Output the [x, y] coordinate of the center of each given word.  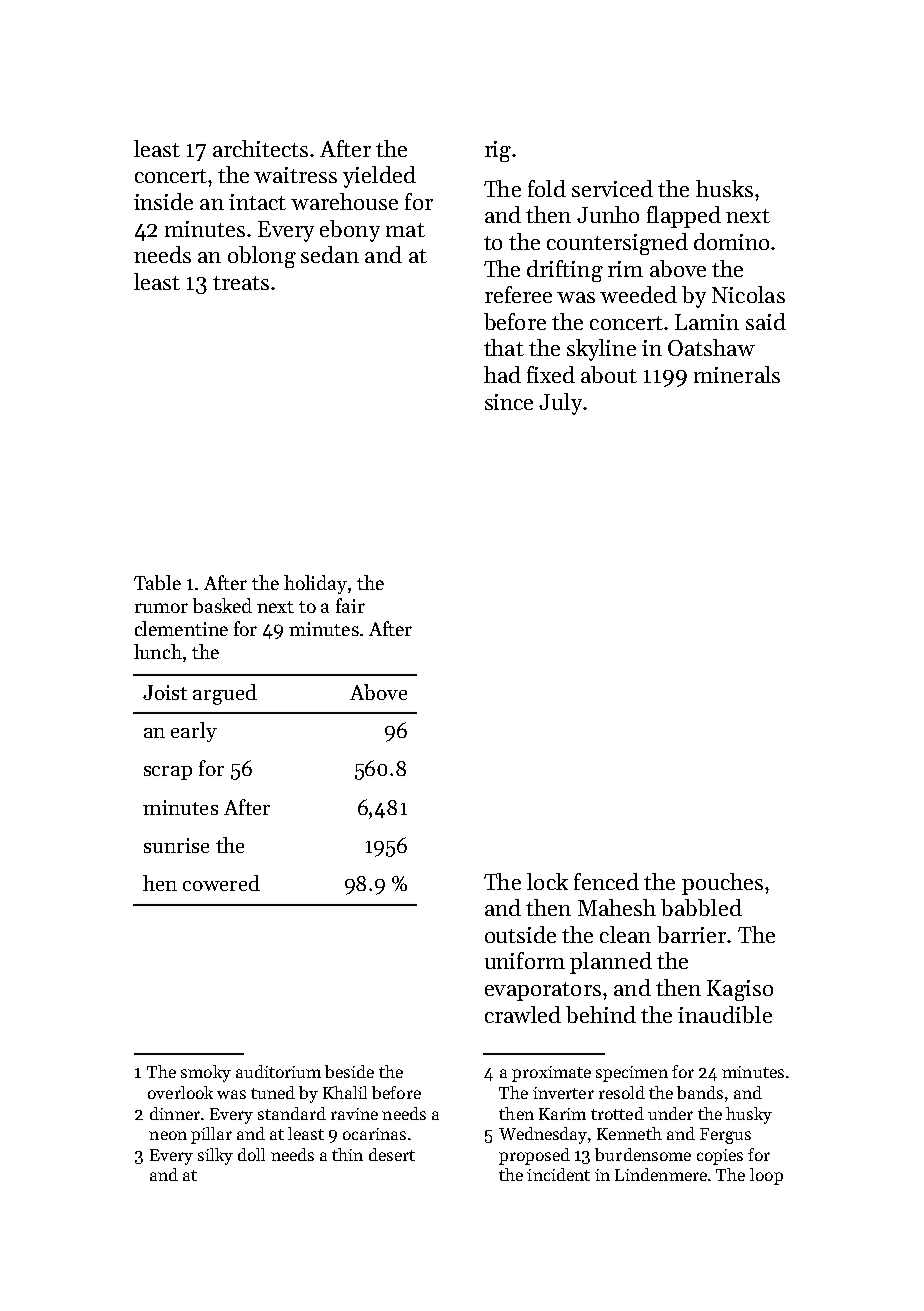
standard [292, 1113]
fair [350, 605]
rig [498, 151]
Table [157, 582]
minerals [737, 374]
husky [749, 1115]
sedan [330, 254]
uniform [525, 960]
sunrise [176, 845]
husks [724, 188]
